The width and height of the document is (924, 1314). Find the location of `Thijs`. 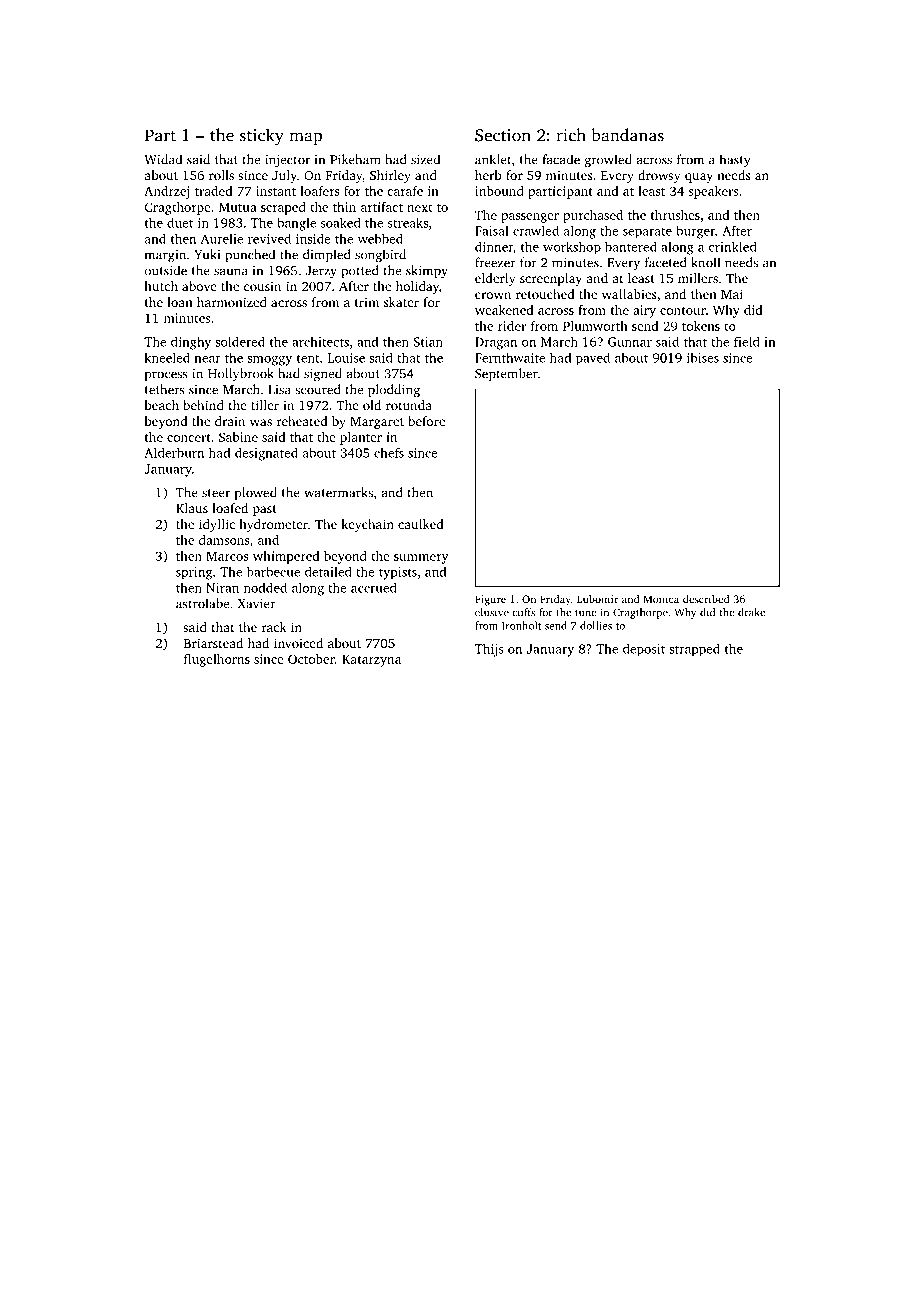

Thijs is located at coordinates (489, 650).
